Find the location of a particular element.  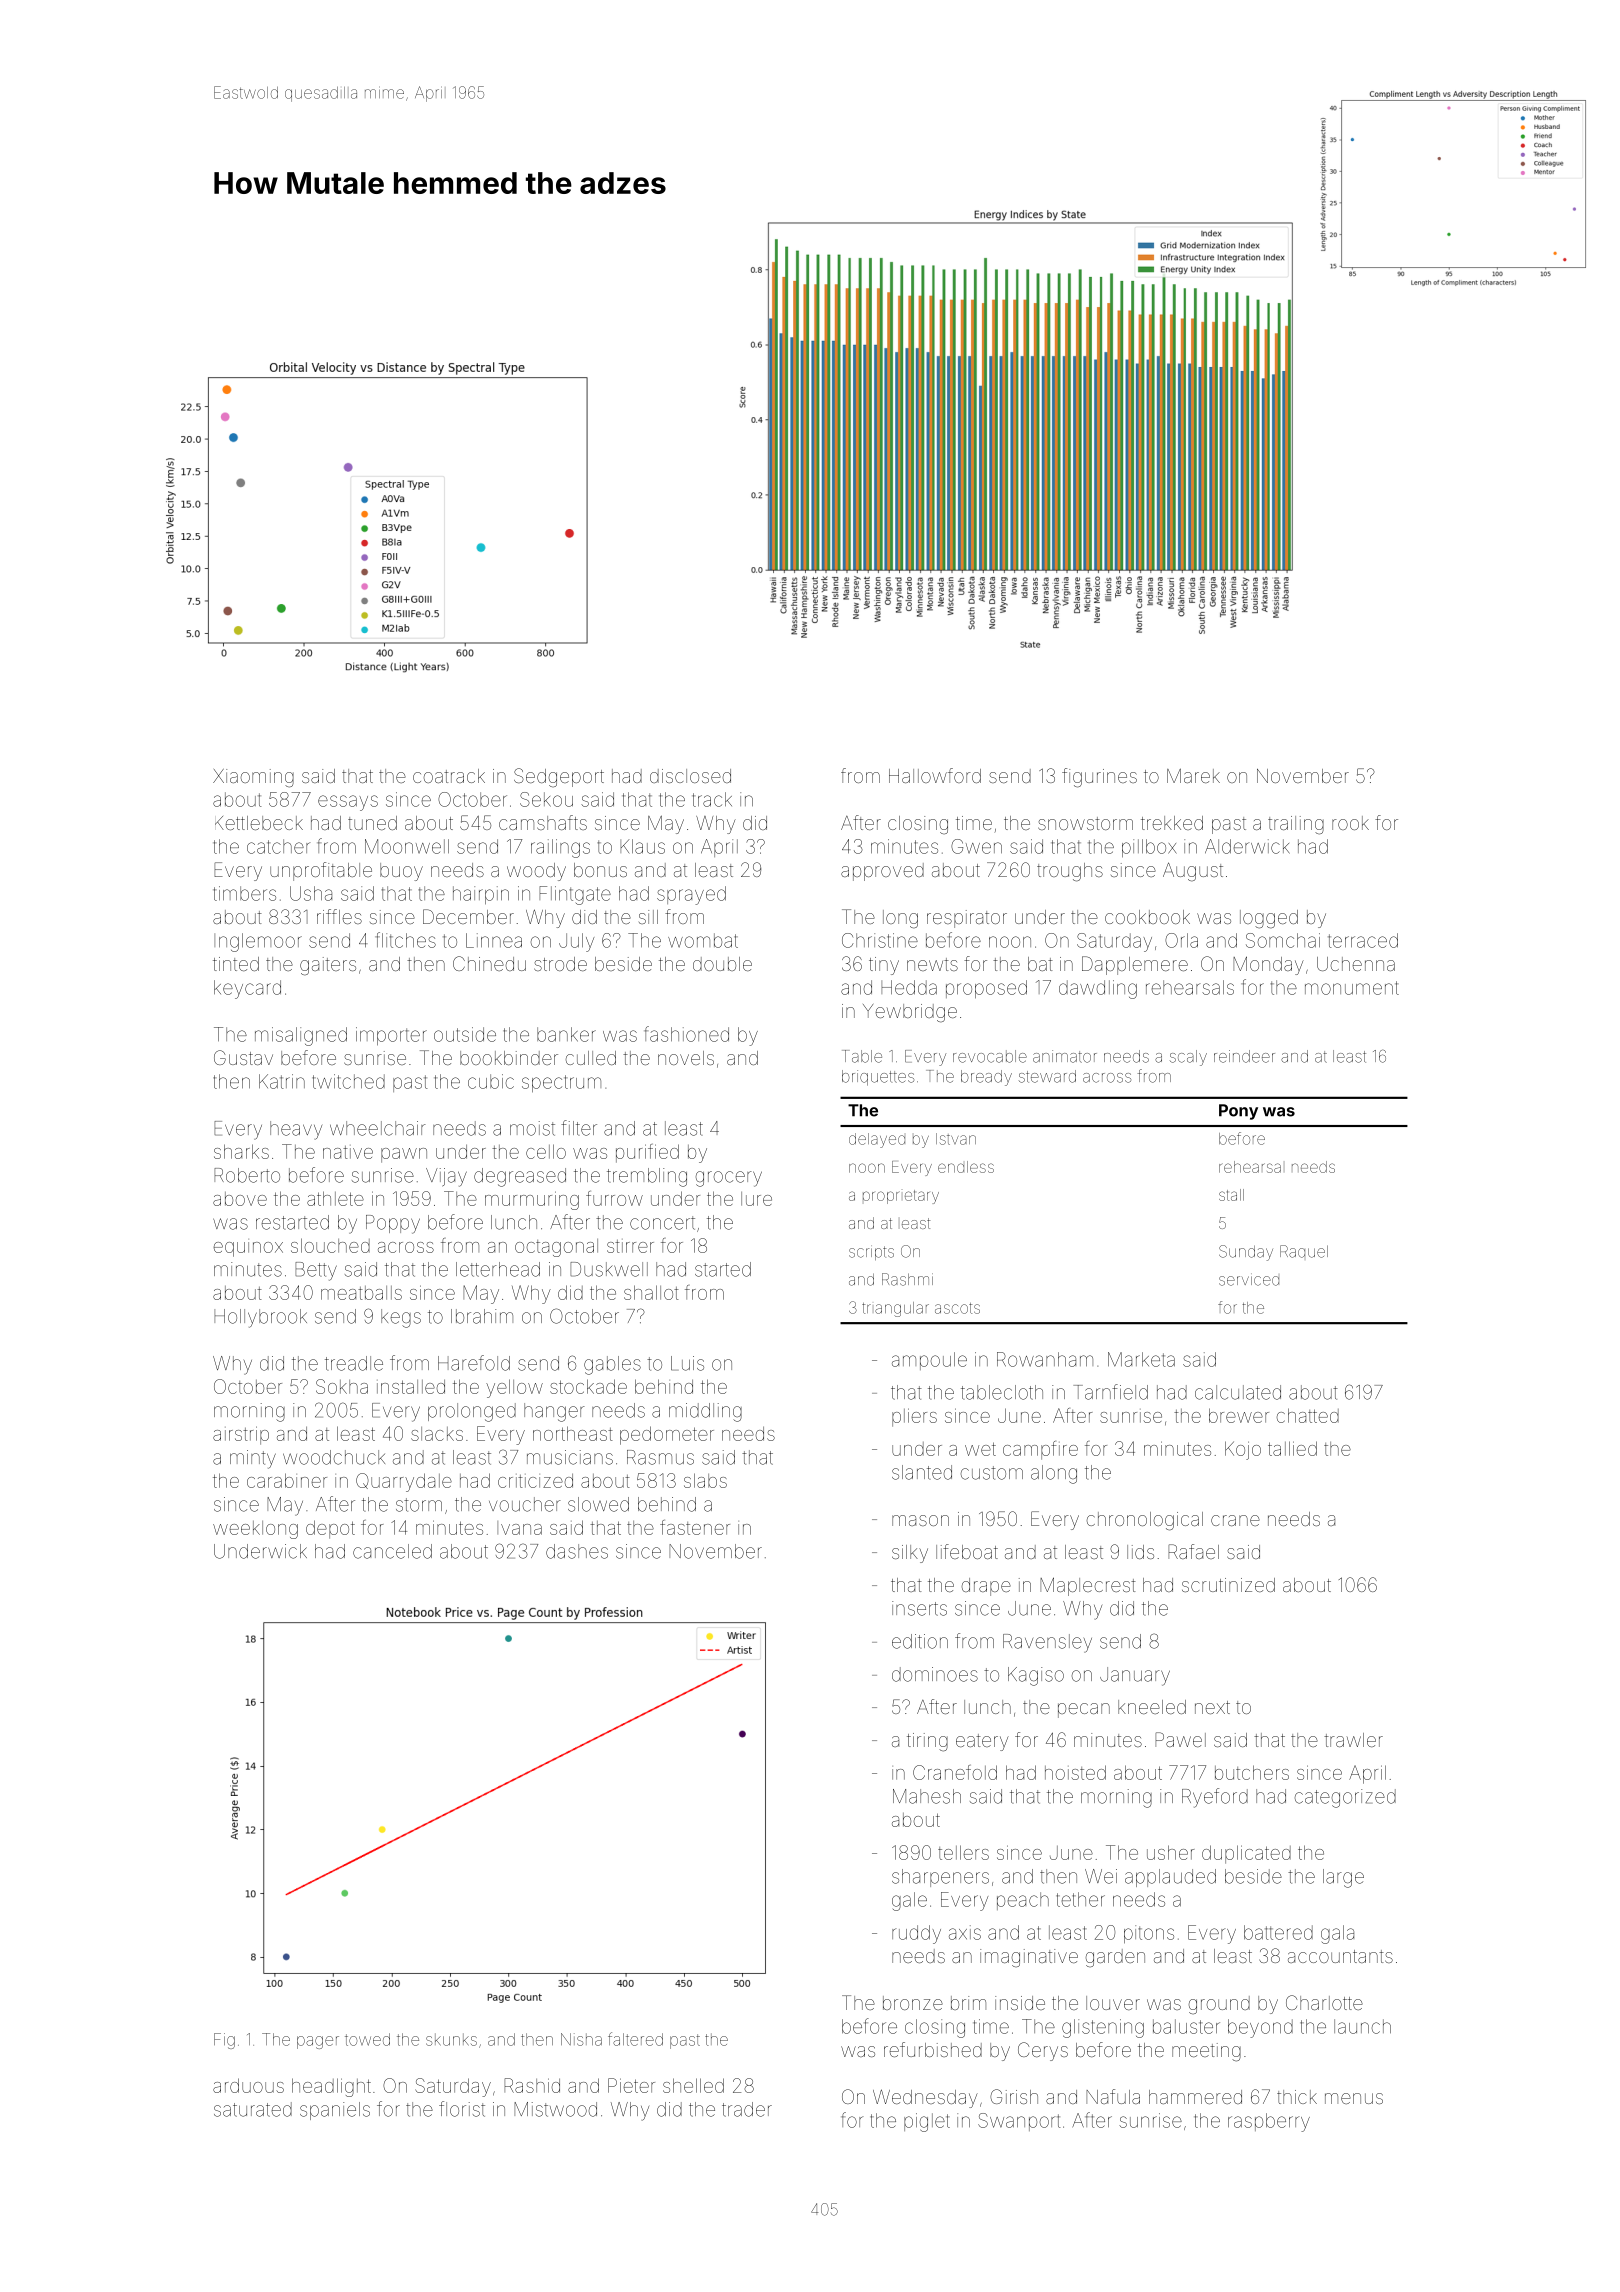

ascots is located at coordinates (957, 1308).
